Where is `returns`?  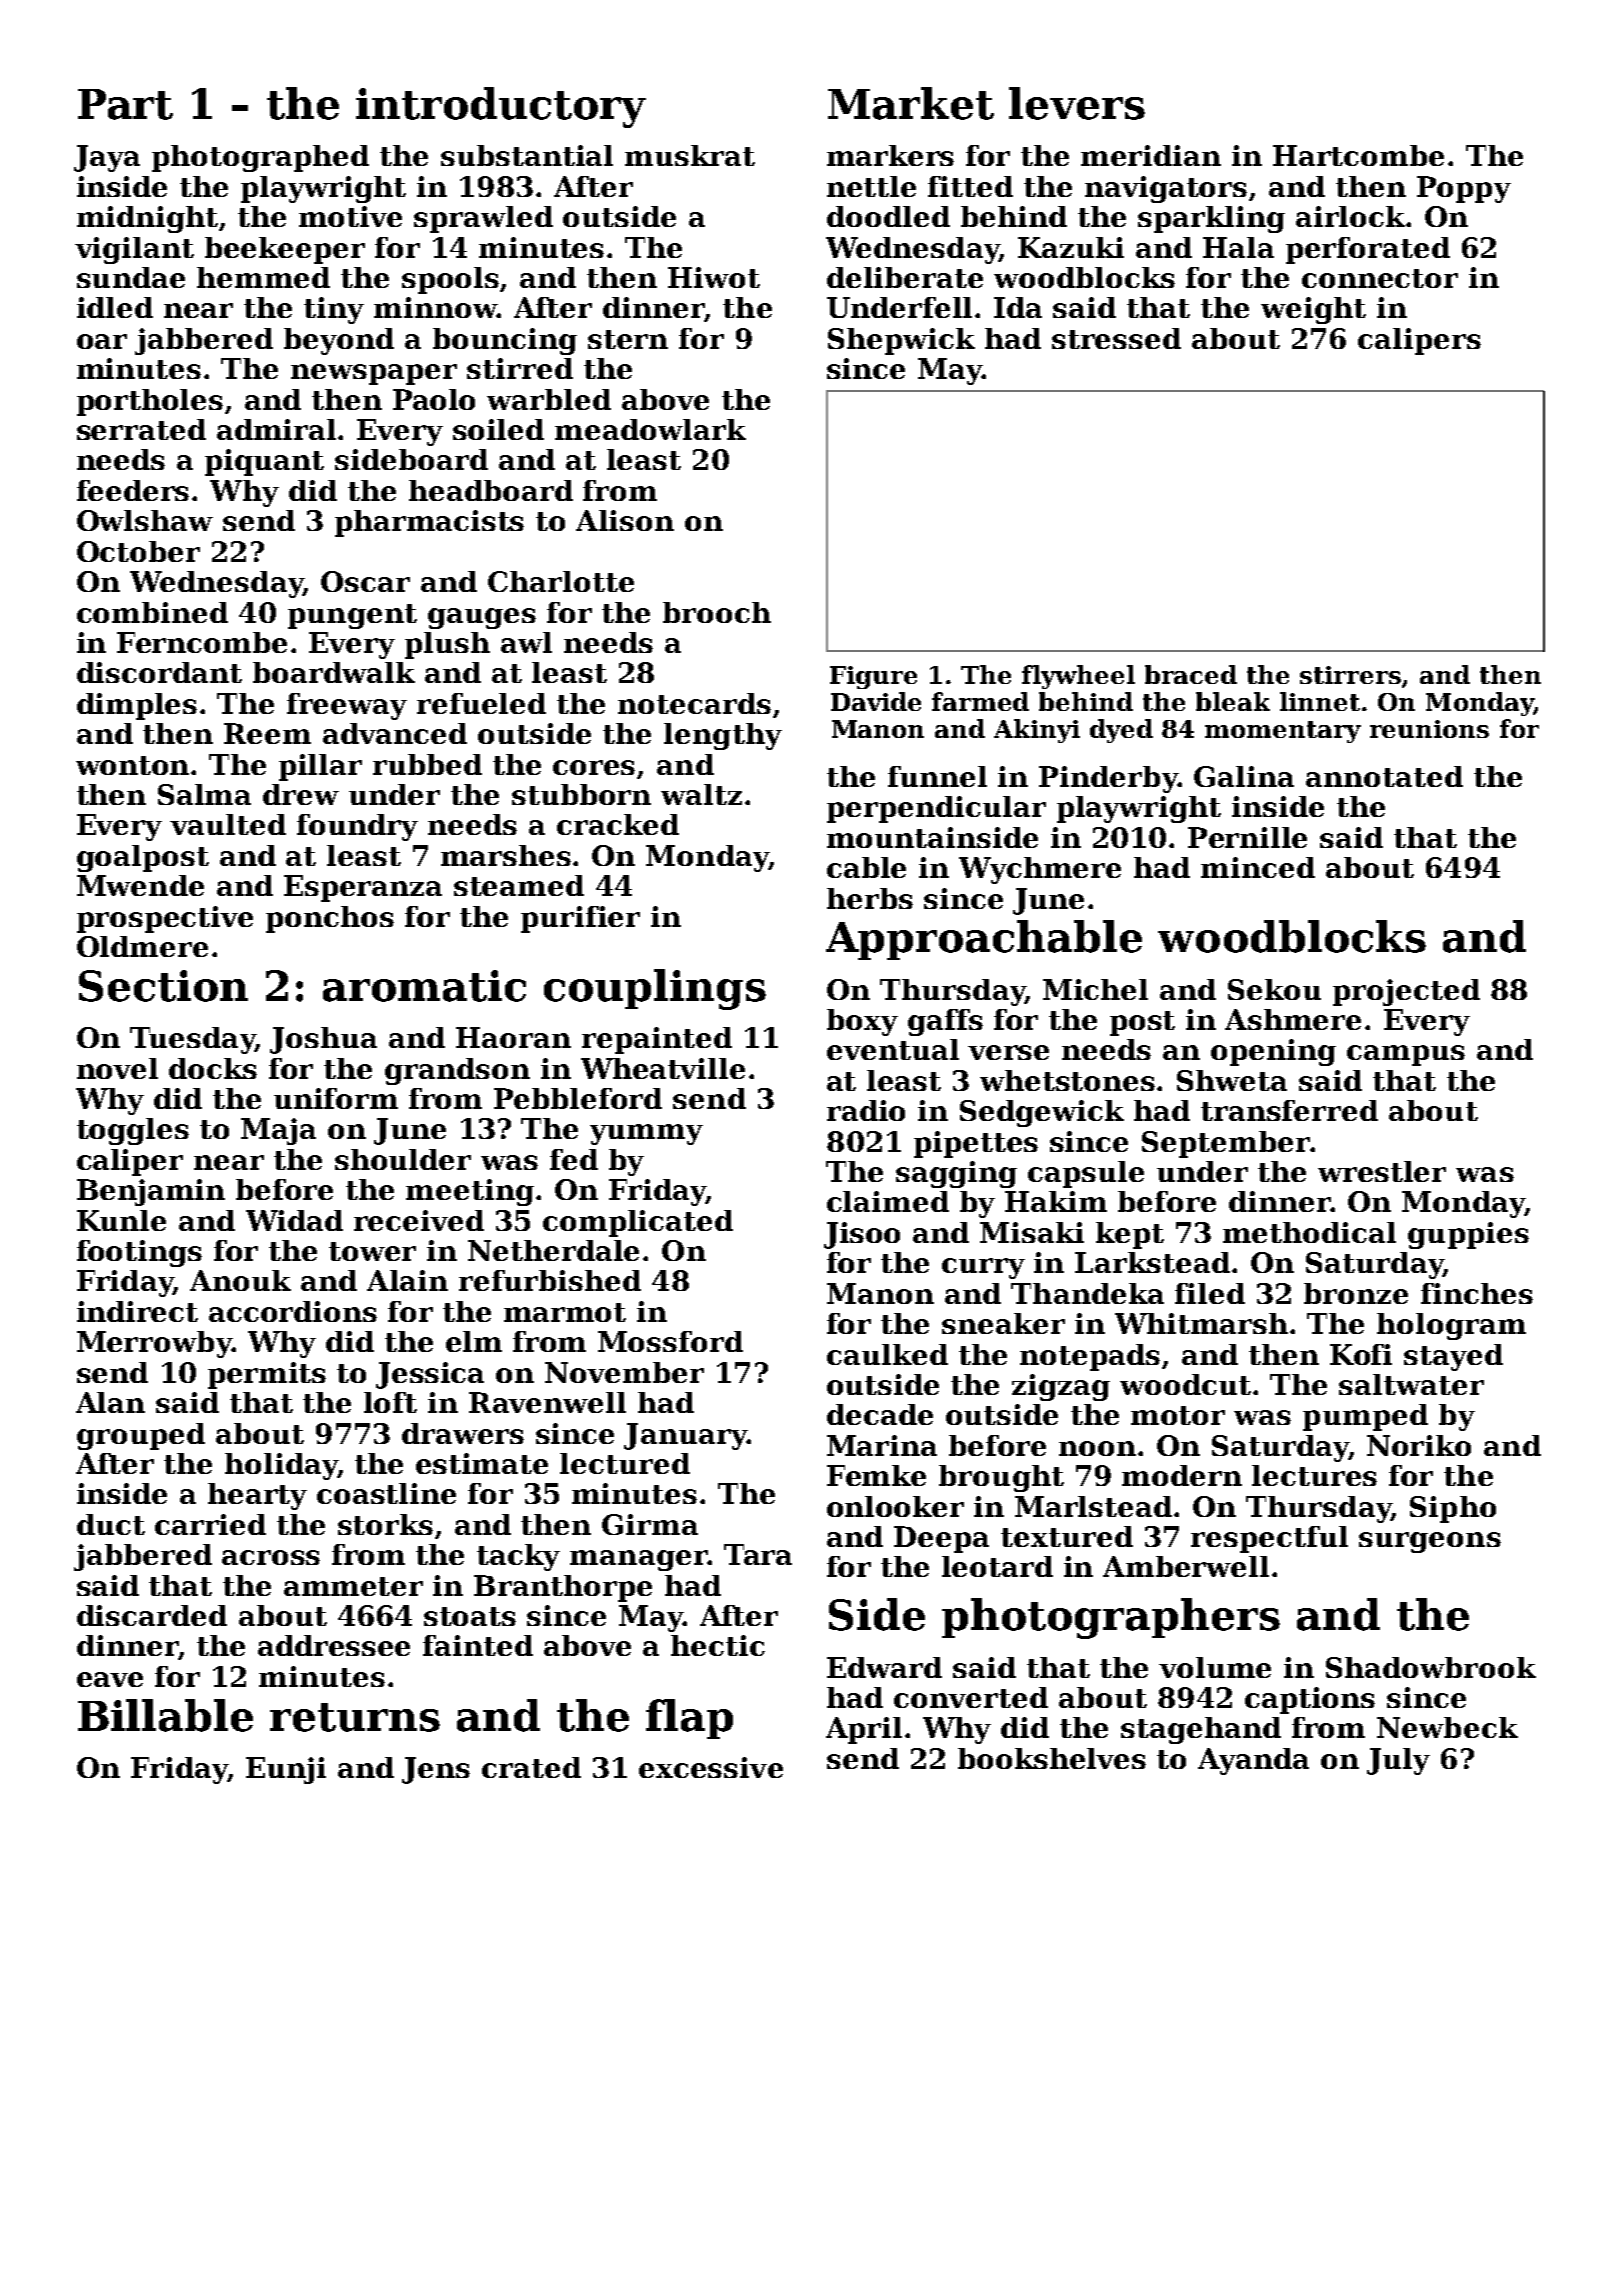 returns is located at coordinates (355, 1717).
